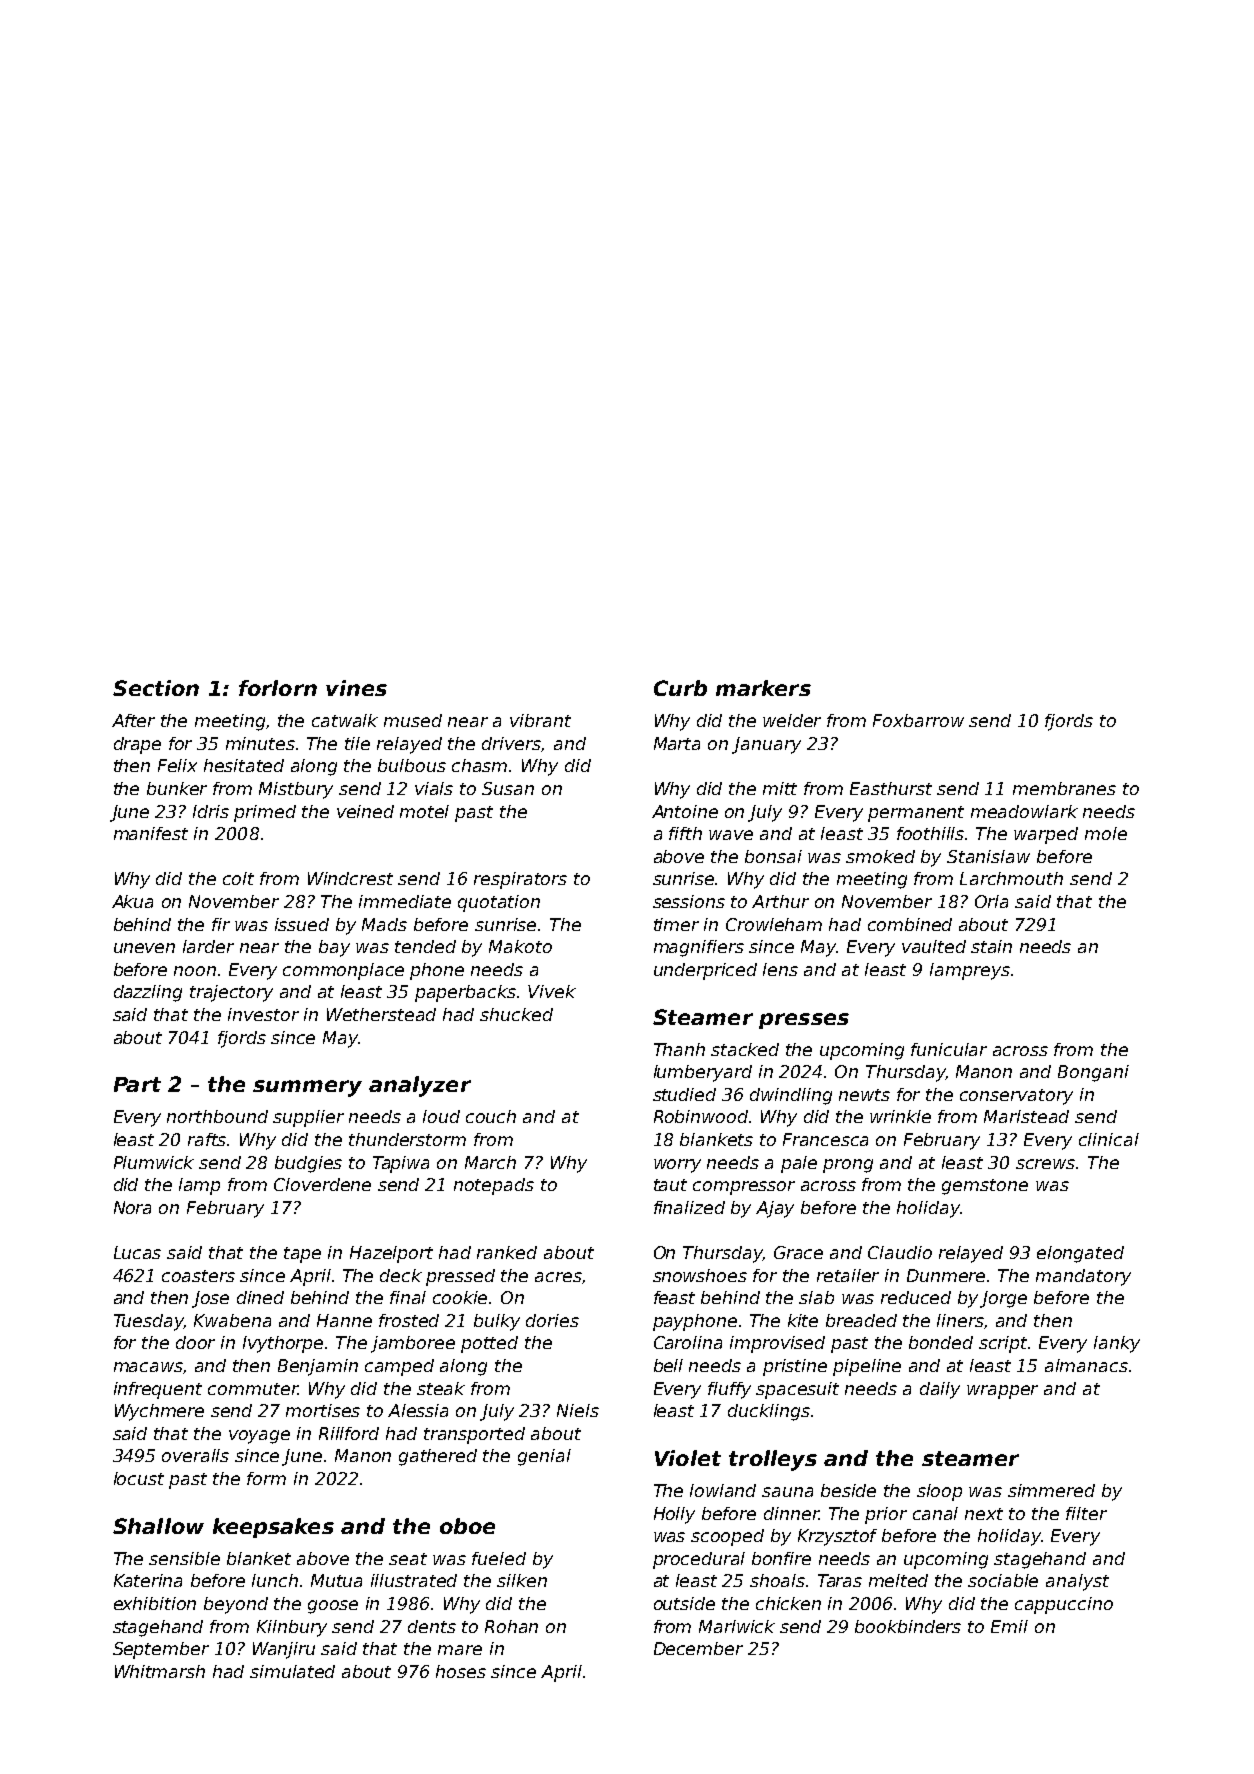 Image resolution: width=1254 pixels, height=1774 pixels. Describe the element at coordinates (867, 1367) in the image. I see `pipeline` at that location.
